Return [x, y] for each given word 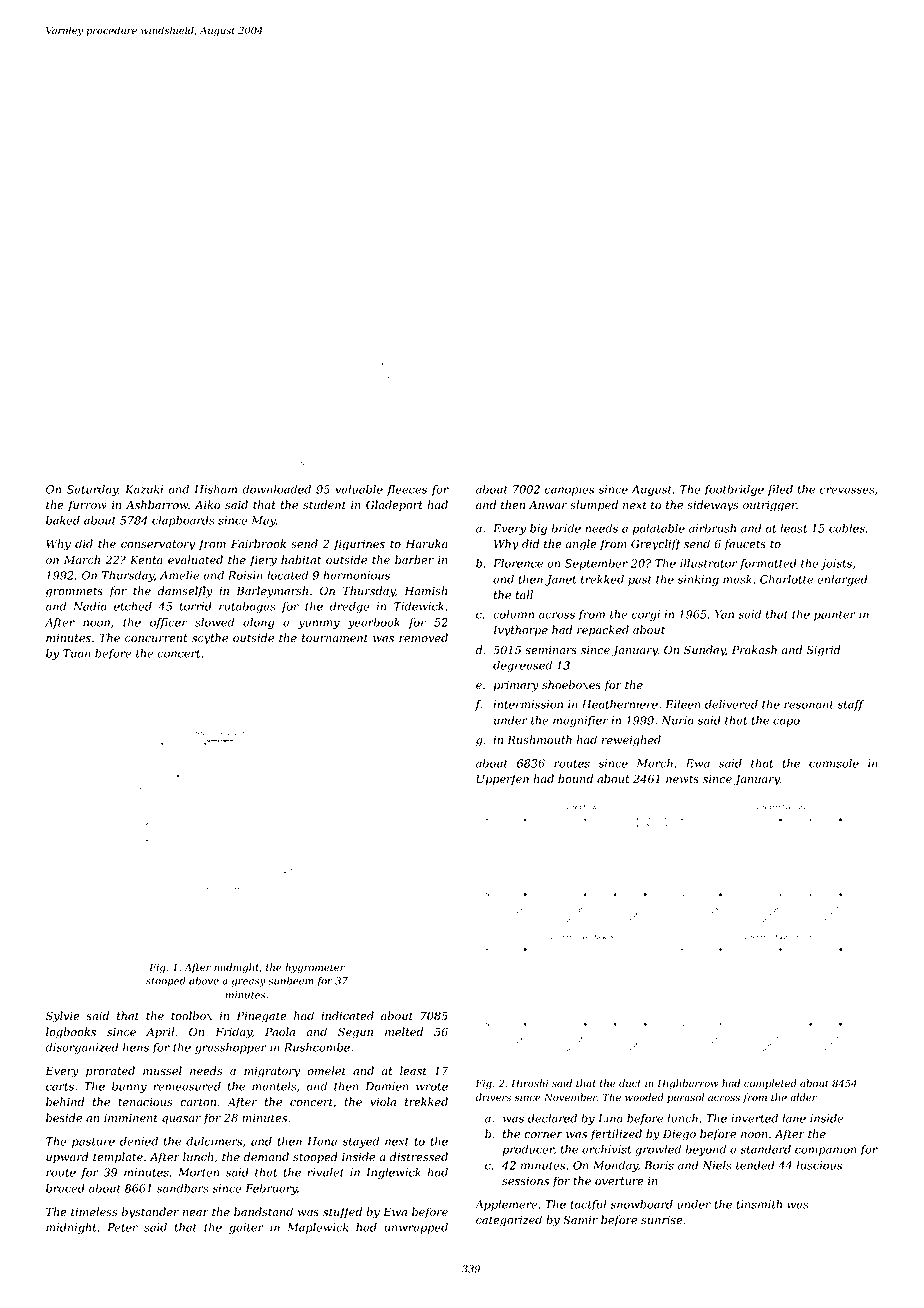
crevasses [847, 490]
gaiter [246, 1228]
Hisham [215, 489]
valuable [359, 489]
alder [803, 1097]
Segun [355, 1033]
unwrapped [416, 1228]
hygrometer [315, 968]
